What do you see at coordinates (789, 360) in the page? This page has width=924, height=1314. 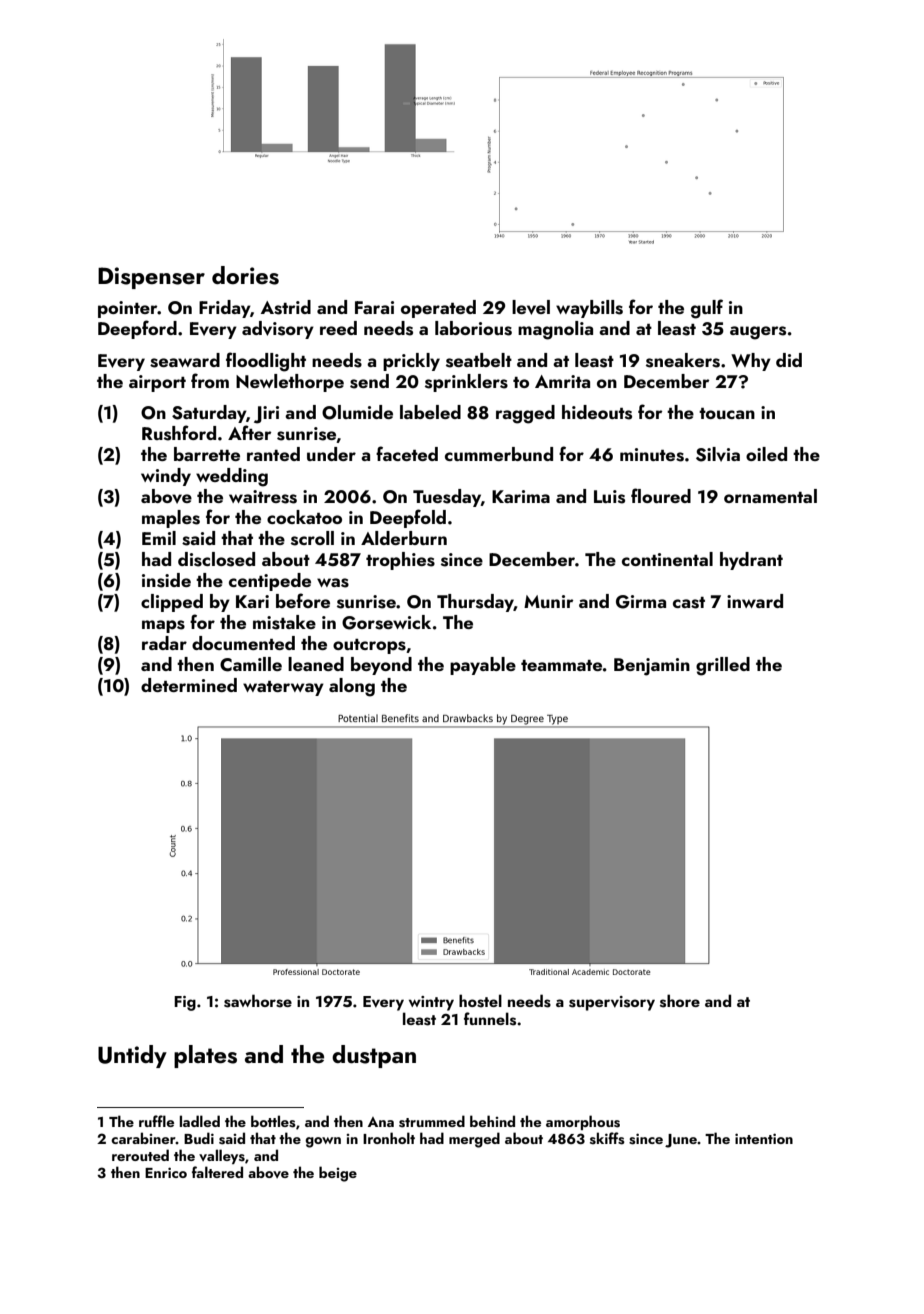 I see `did` at bounding box center [789, 360].
